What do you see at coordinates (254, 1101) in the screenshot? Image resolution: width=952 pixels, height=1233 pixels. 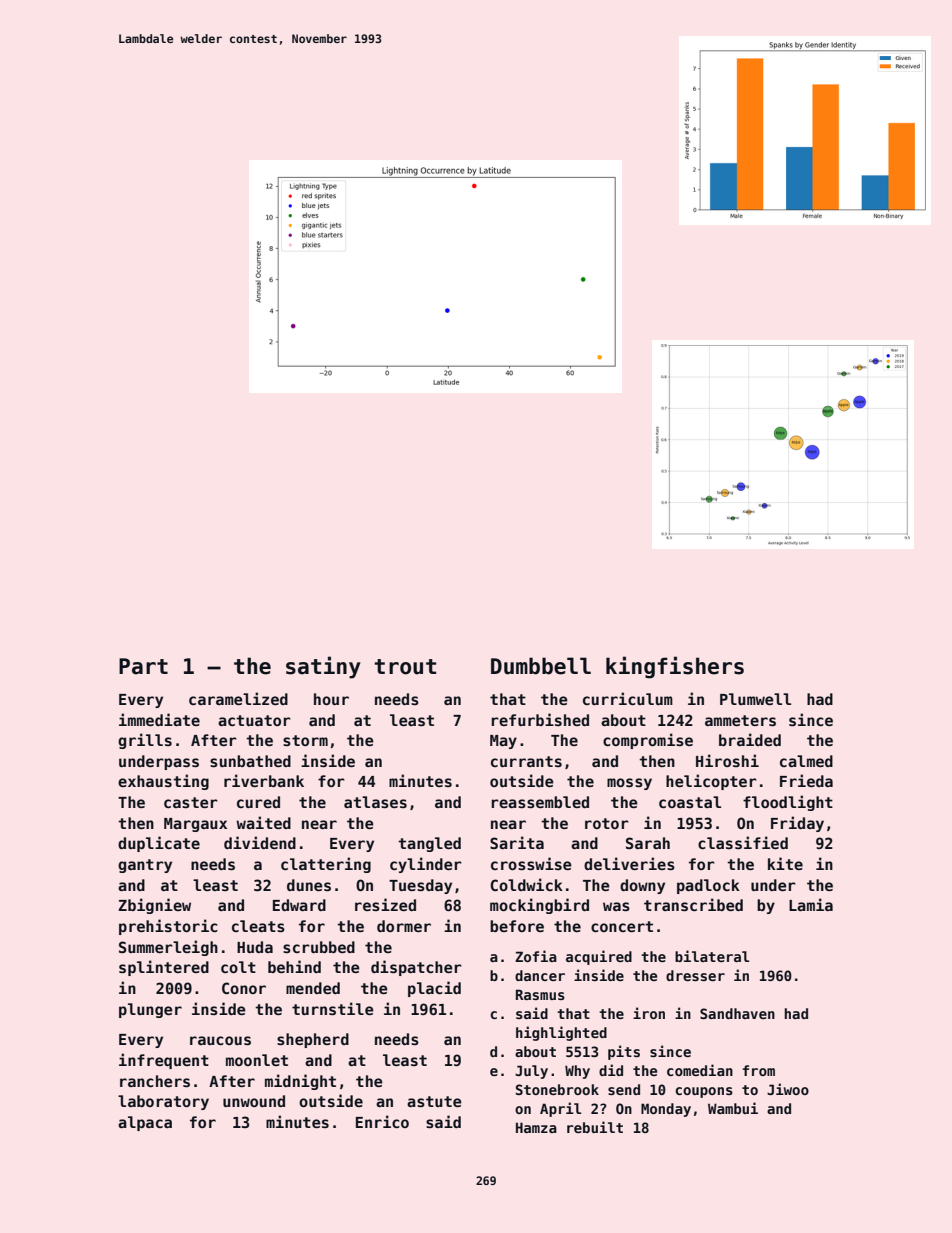 I see `unwound` at bounding box center [254, 1101].
